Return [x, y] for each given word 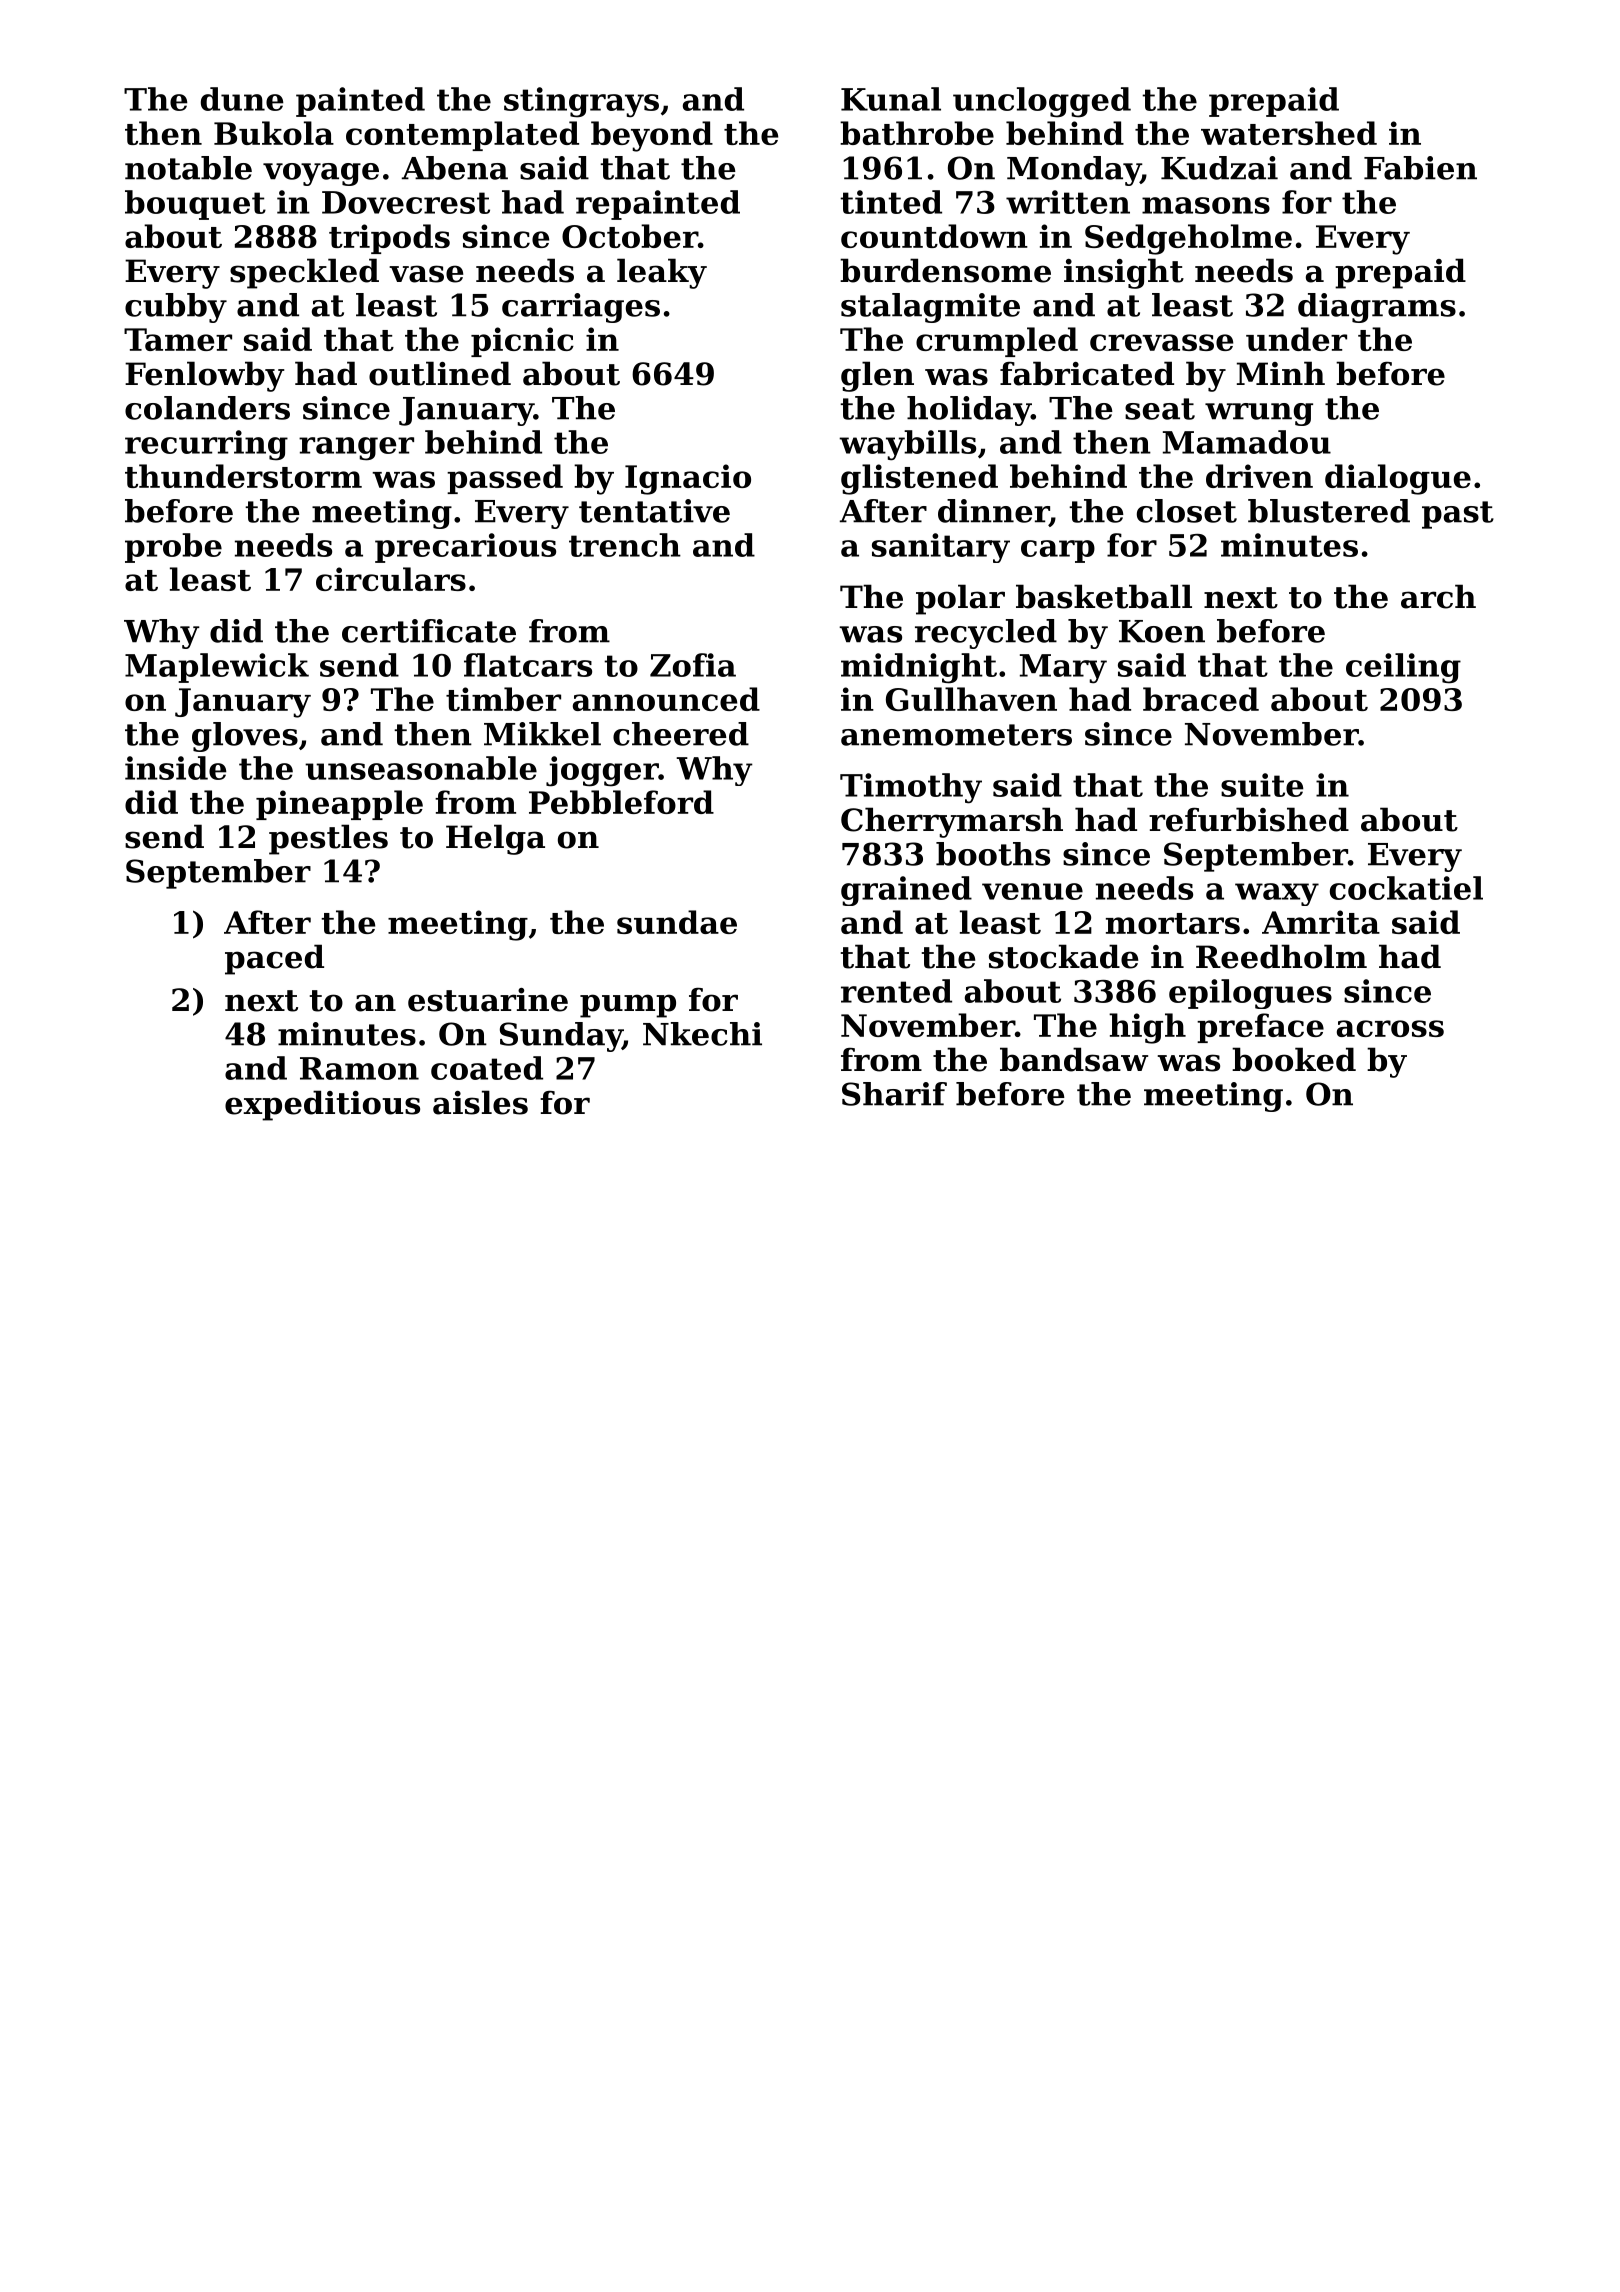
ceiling [1403, 668]
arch [1438, 596]
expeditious [322, 1105]
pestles [328, 839]
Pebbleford [621, 802]
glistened [919, 479]
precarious [465, 548]
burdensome [945, 270]
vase [426, 274]
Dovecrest [406, 202]
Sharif [894, 1094]
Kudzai [1219, 168]
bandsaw [1074, 1059]
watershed [1289, 133]
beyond [652, 136]
